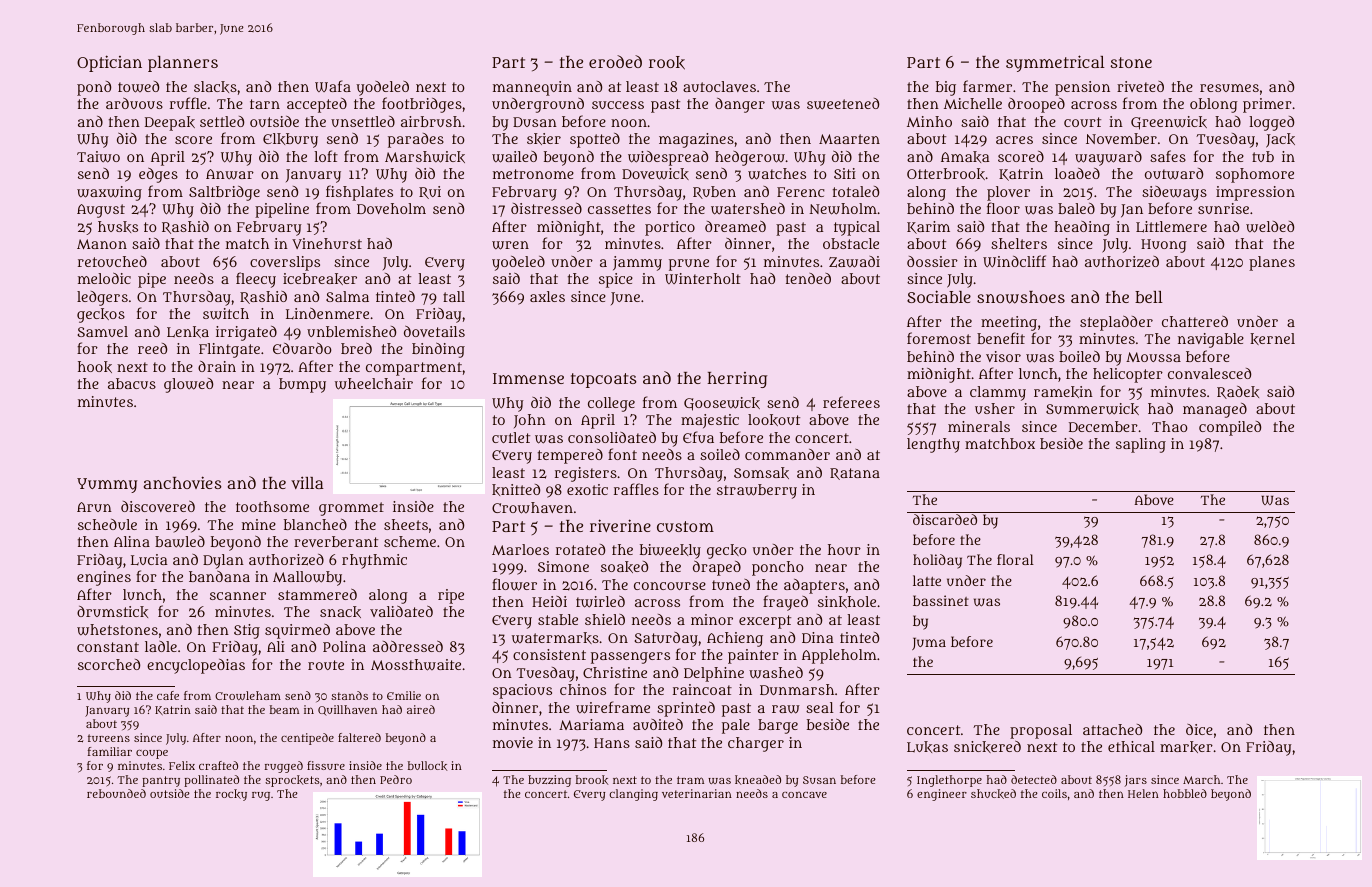 Image resolution: width=1372 pixels, height=887 pixels. Describe the element at coordinates (112, 612) in the screenshot. I see `drumstick` at that location.
